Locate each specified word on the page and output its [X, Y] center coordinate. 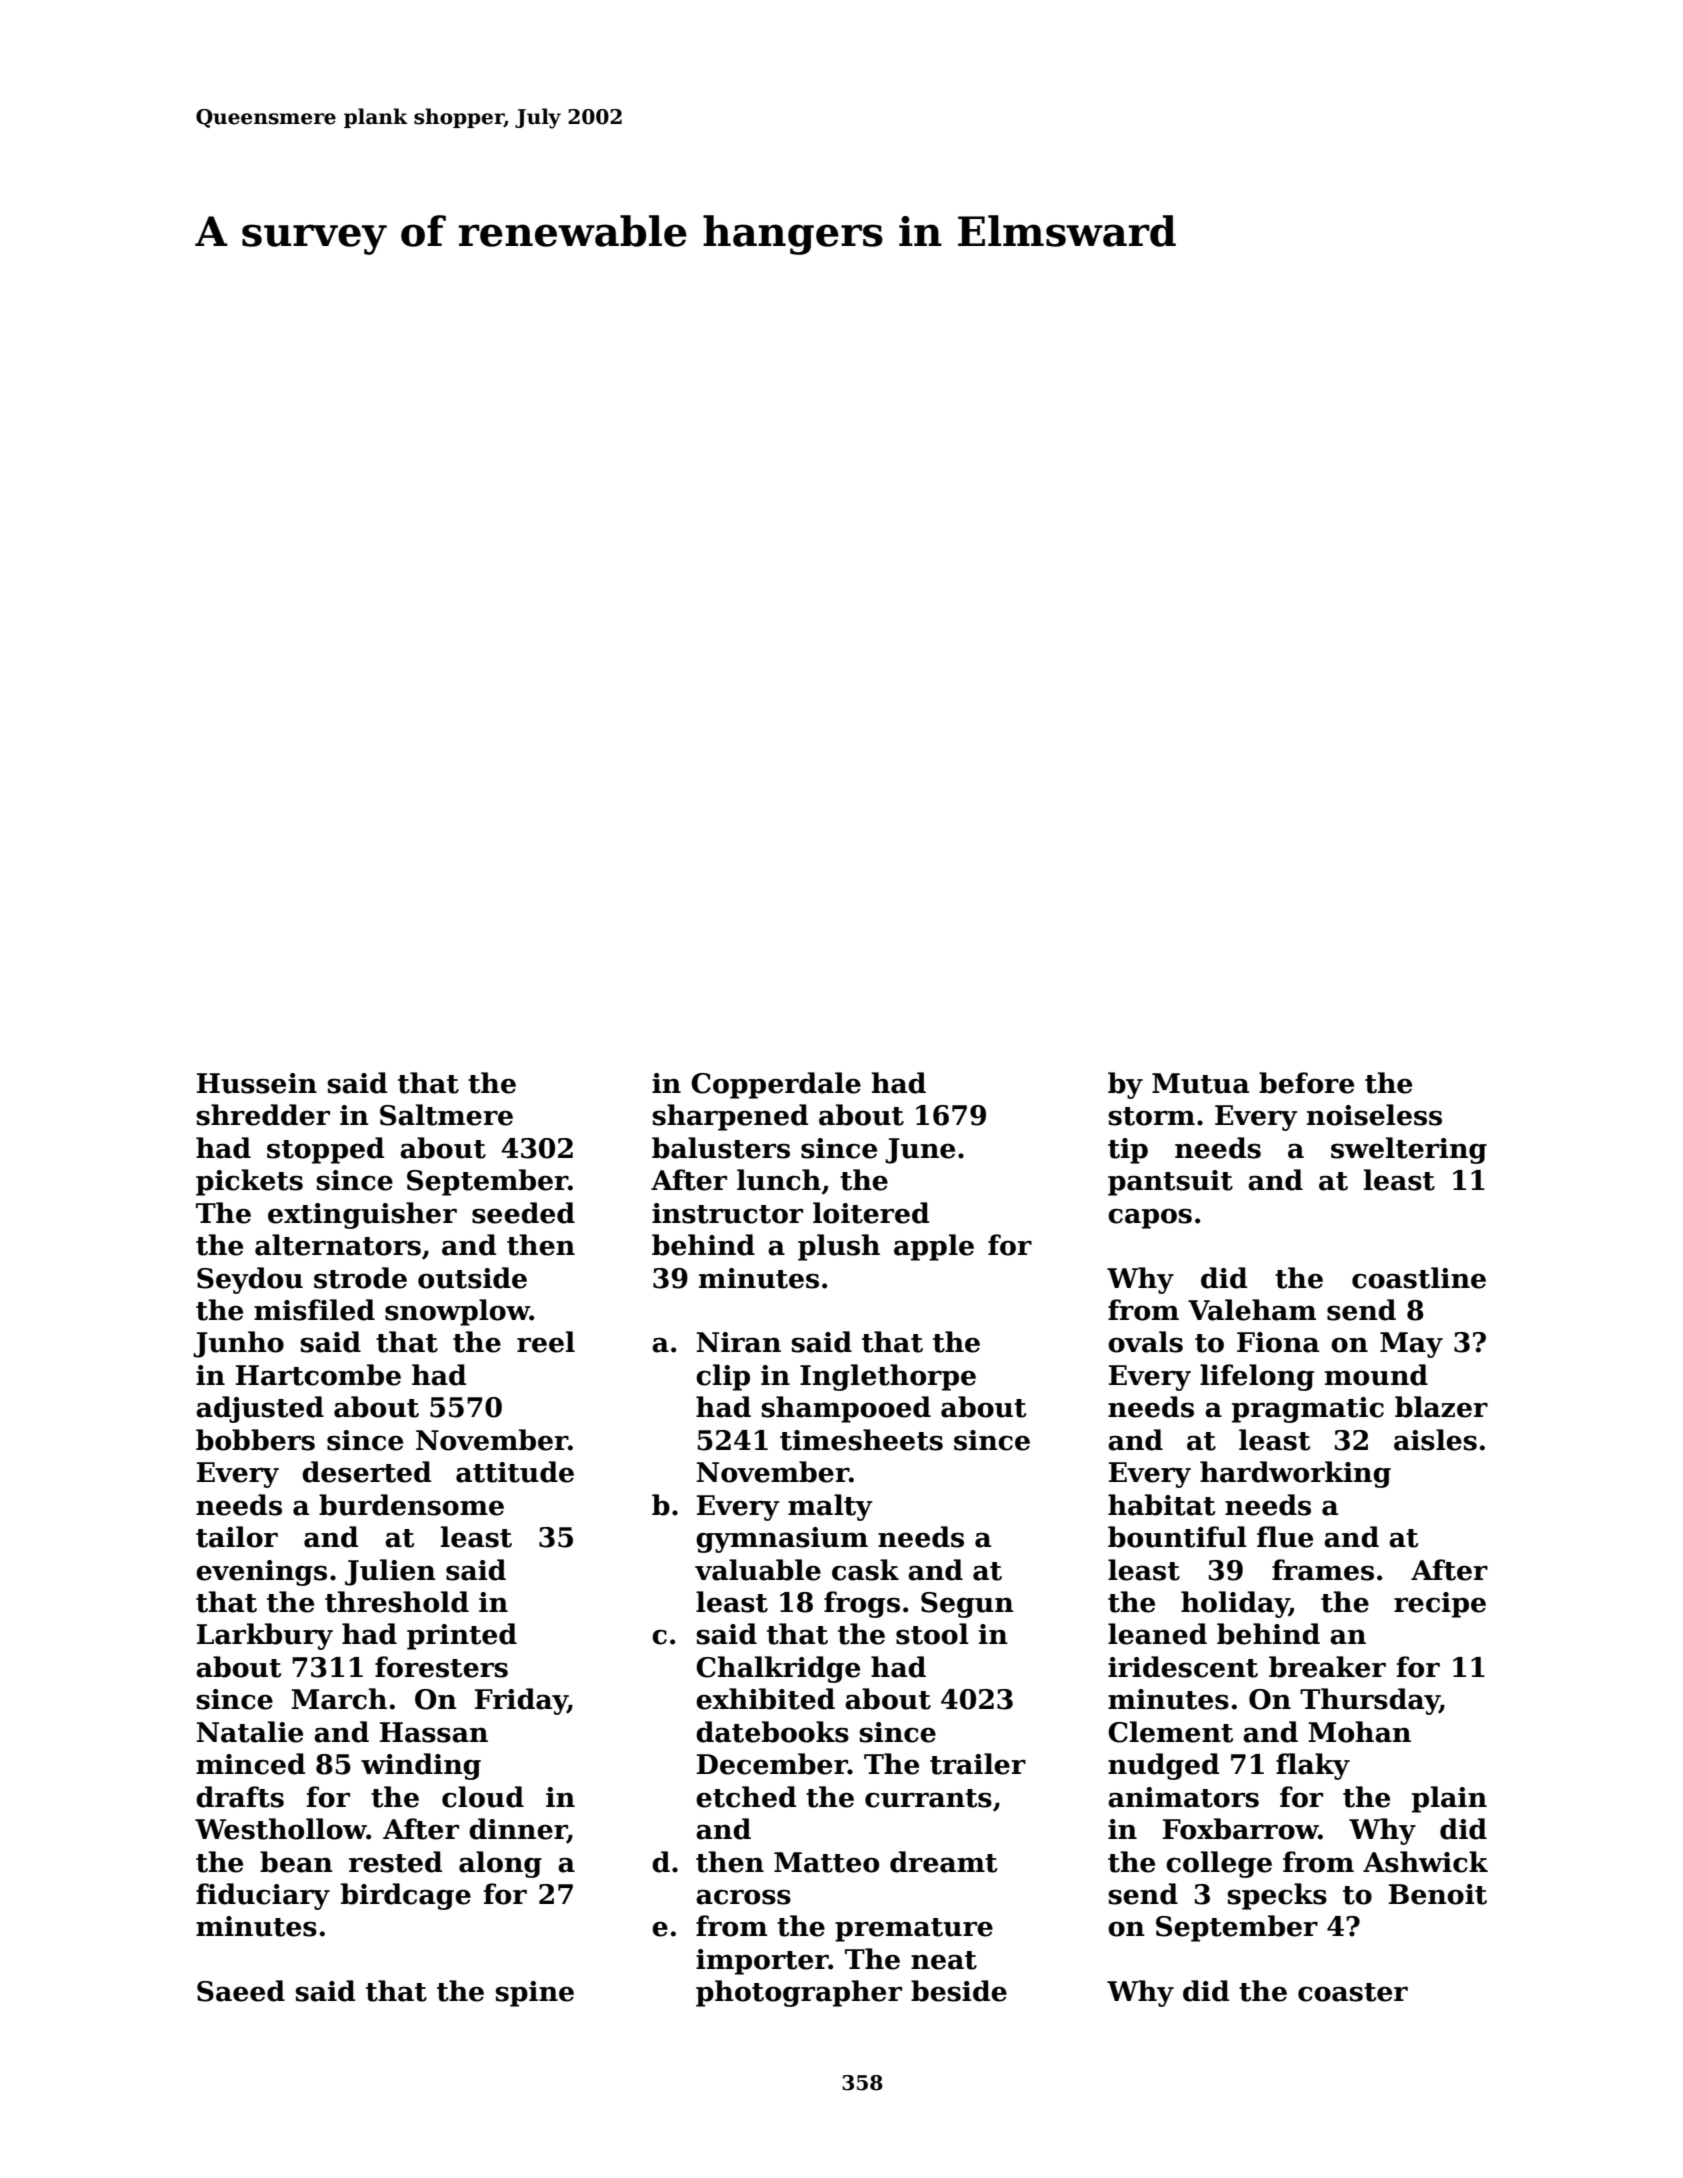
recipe [1440, 1605]
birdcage [406, 1896]
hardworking [1295, 1474]
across [743, 1897]
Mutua [1200, 1083]
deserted [366, 1472]
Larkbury [265, 1636]
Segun [967, 1605]
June [920, 1151]
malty [830, 1507]
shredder [263, 1115]
